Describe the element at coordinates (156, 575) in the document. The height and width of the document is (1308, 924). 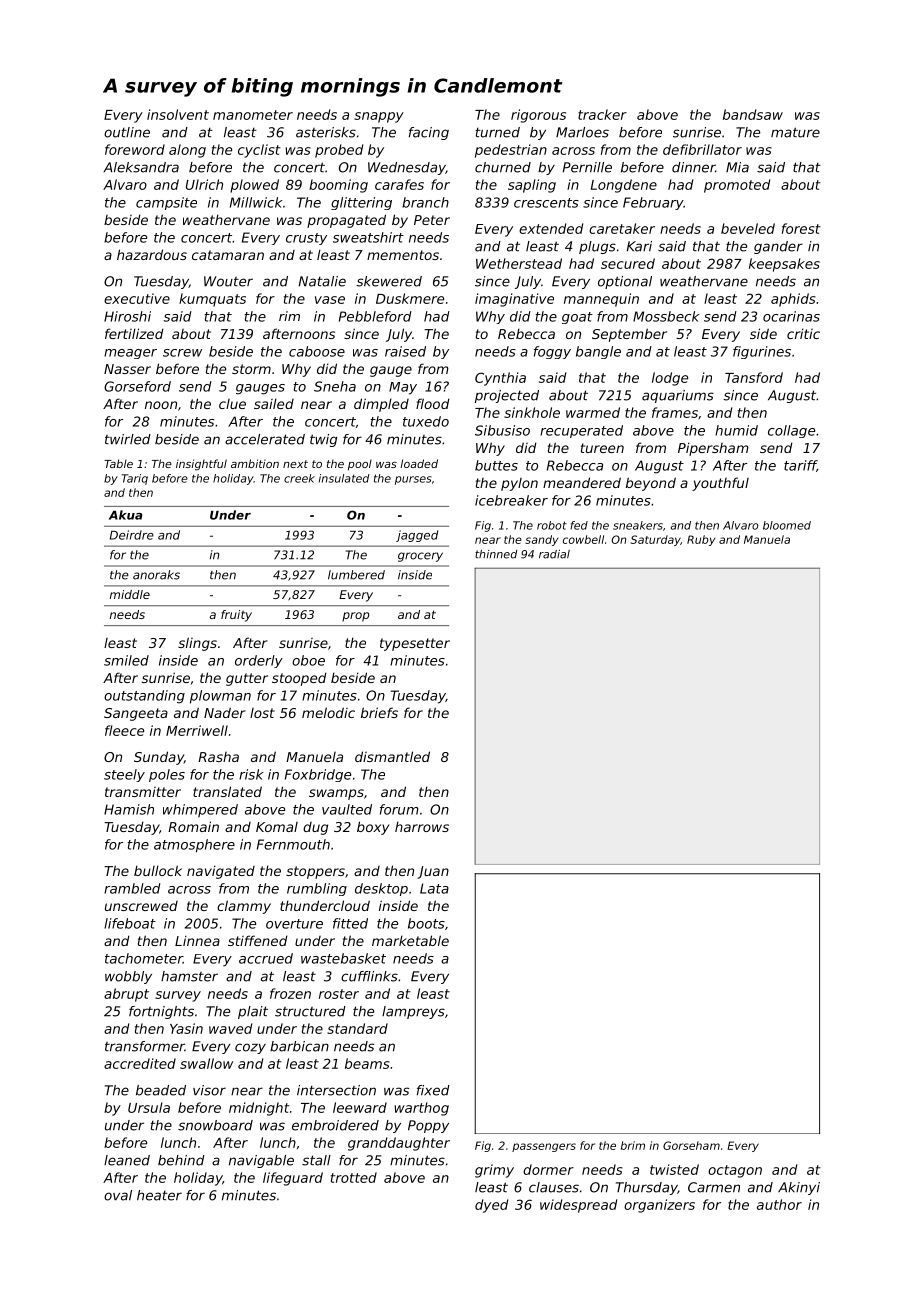
I see `anoraks` at that location.
